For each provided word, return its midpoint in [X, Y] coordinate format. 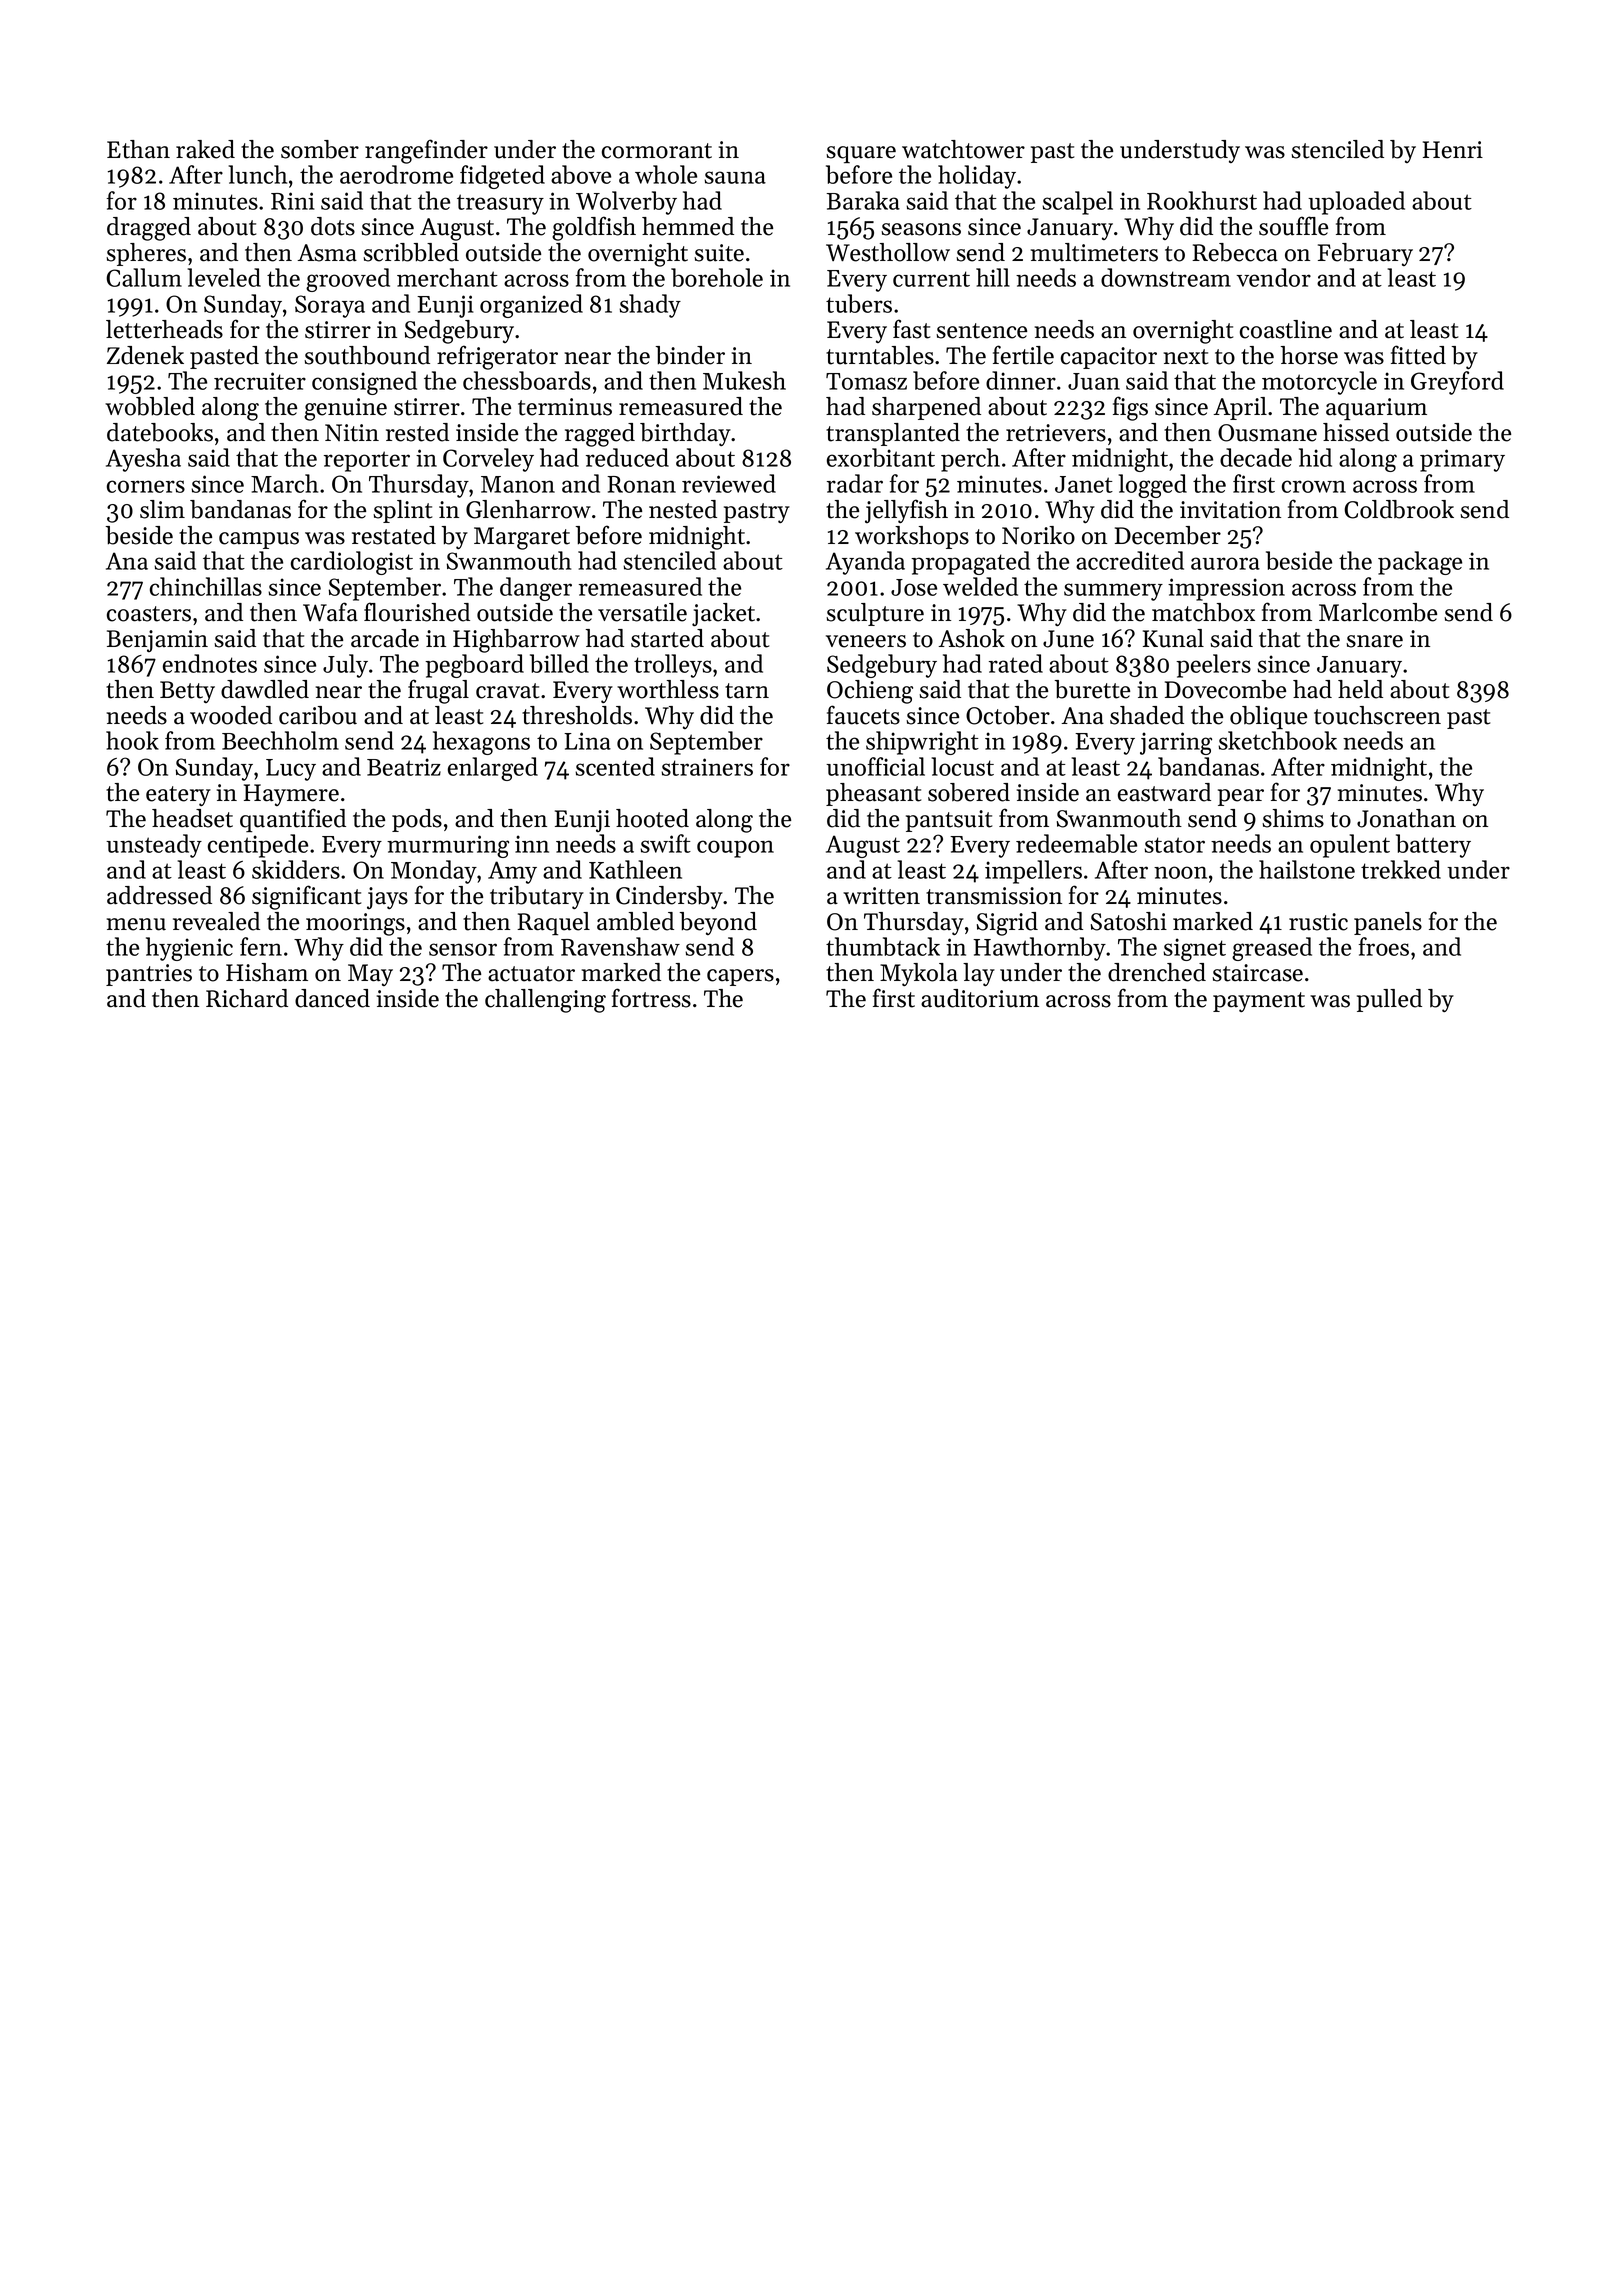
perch [970, 460]
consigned [364, 383]
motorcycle [1319, 383]
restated [394, 535]
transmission [994, 896]
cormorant [657, 151]
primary [1462, 460]
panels [1388, 923]
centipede [258, 846]
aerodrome [396, 174]
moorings [355, 924]
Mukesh [744, 380]
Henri [1453, 150]
